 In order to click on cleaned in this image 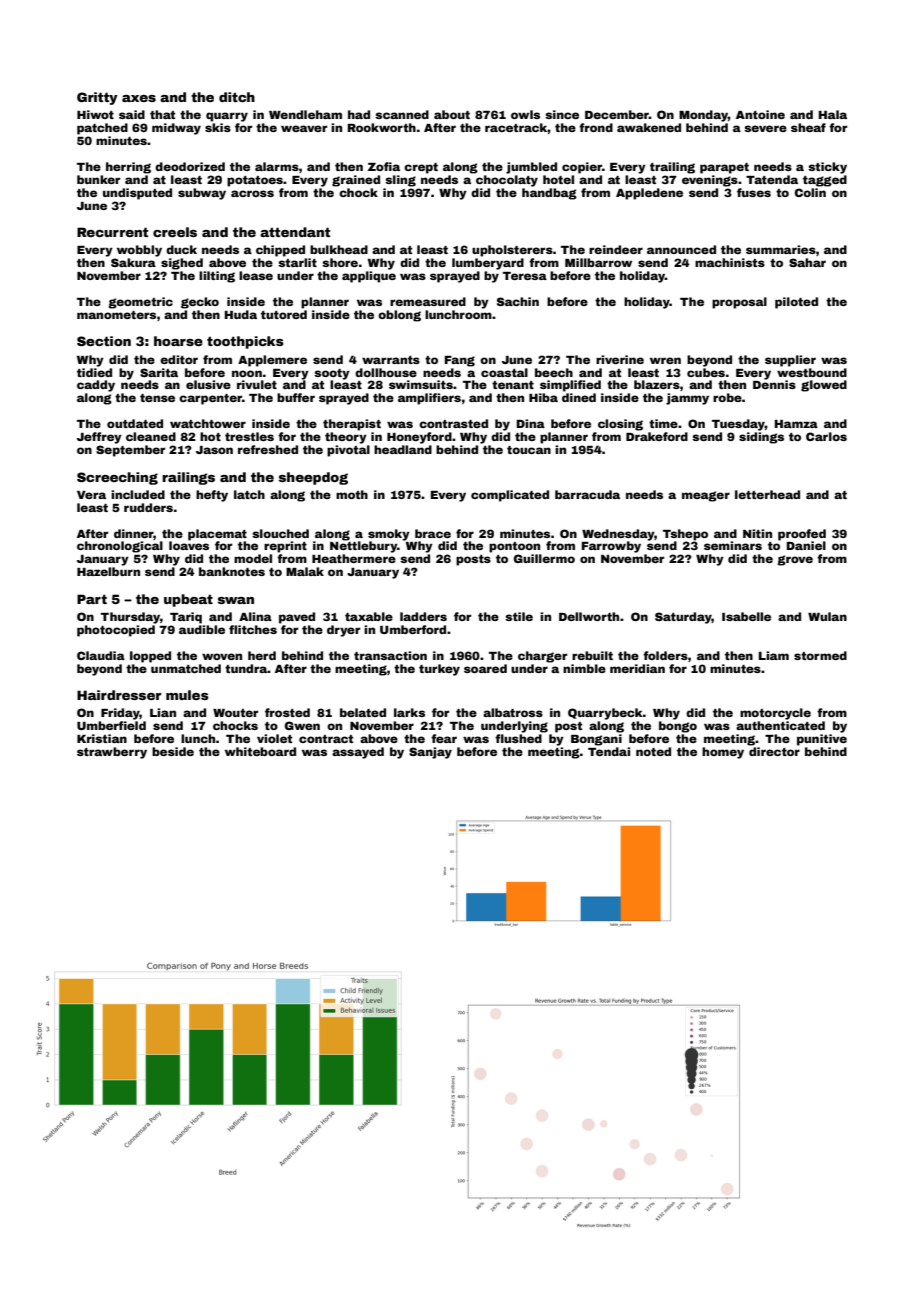, I will do `click(151, 436)`.
